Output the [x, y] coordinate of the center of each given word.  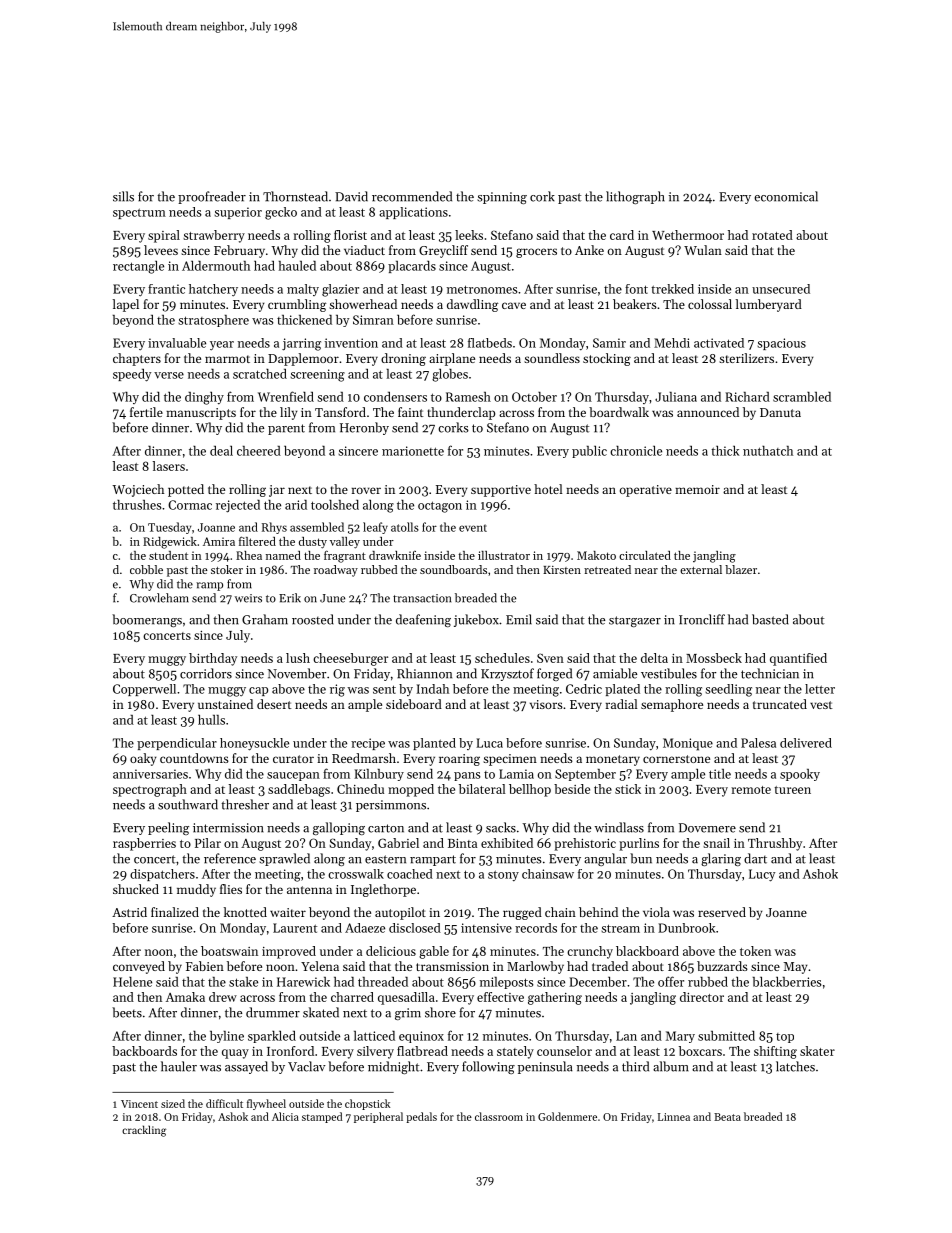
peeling [168, 828]
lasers [169, 466]
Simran [373, 320]
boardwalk [619, 412]
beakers [635, 304]
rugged [522, 913]
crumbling [297, 305]
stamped [322, 1117]
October [534, 397]
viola [656, 912]
